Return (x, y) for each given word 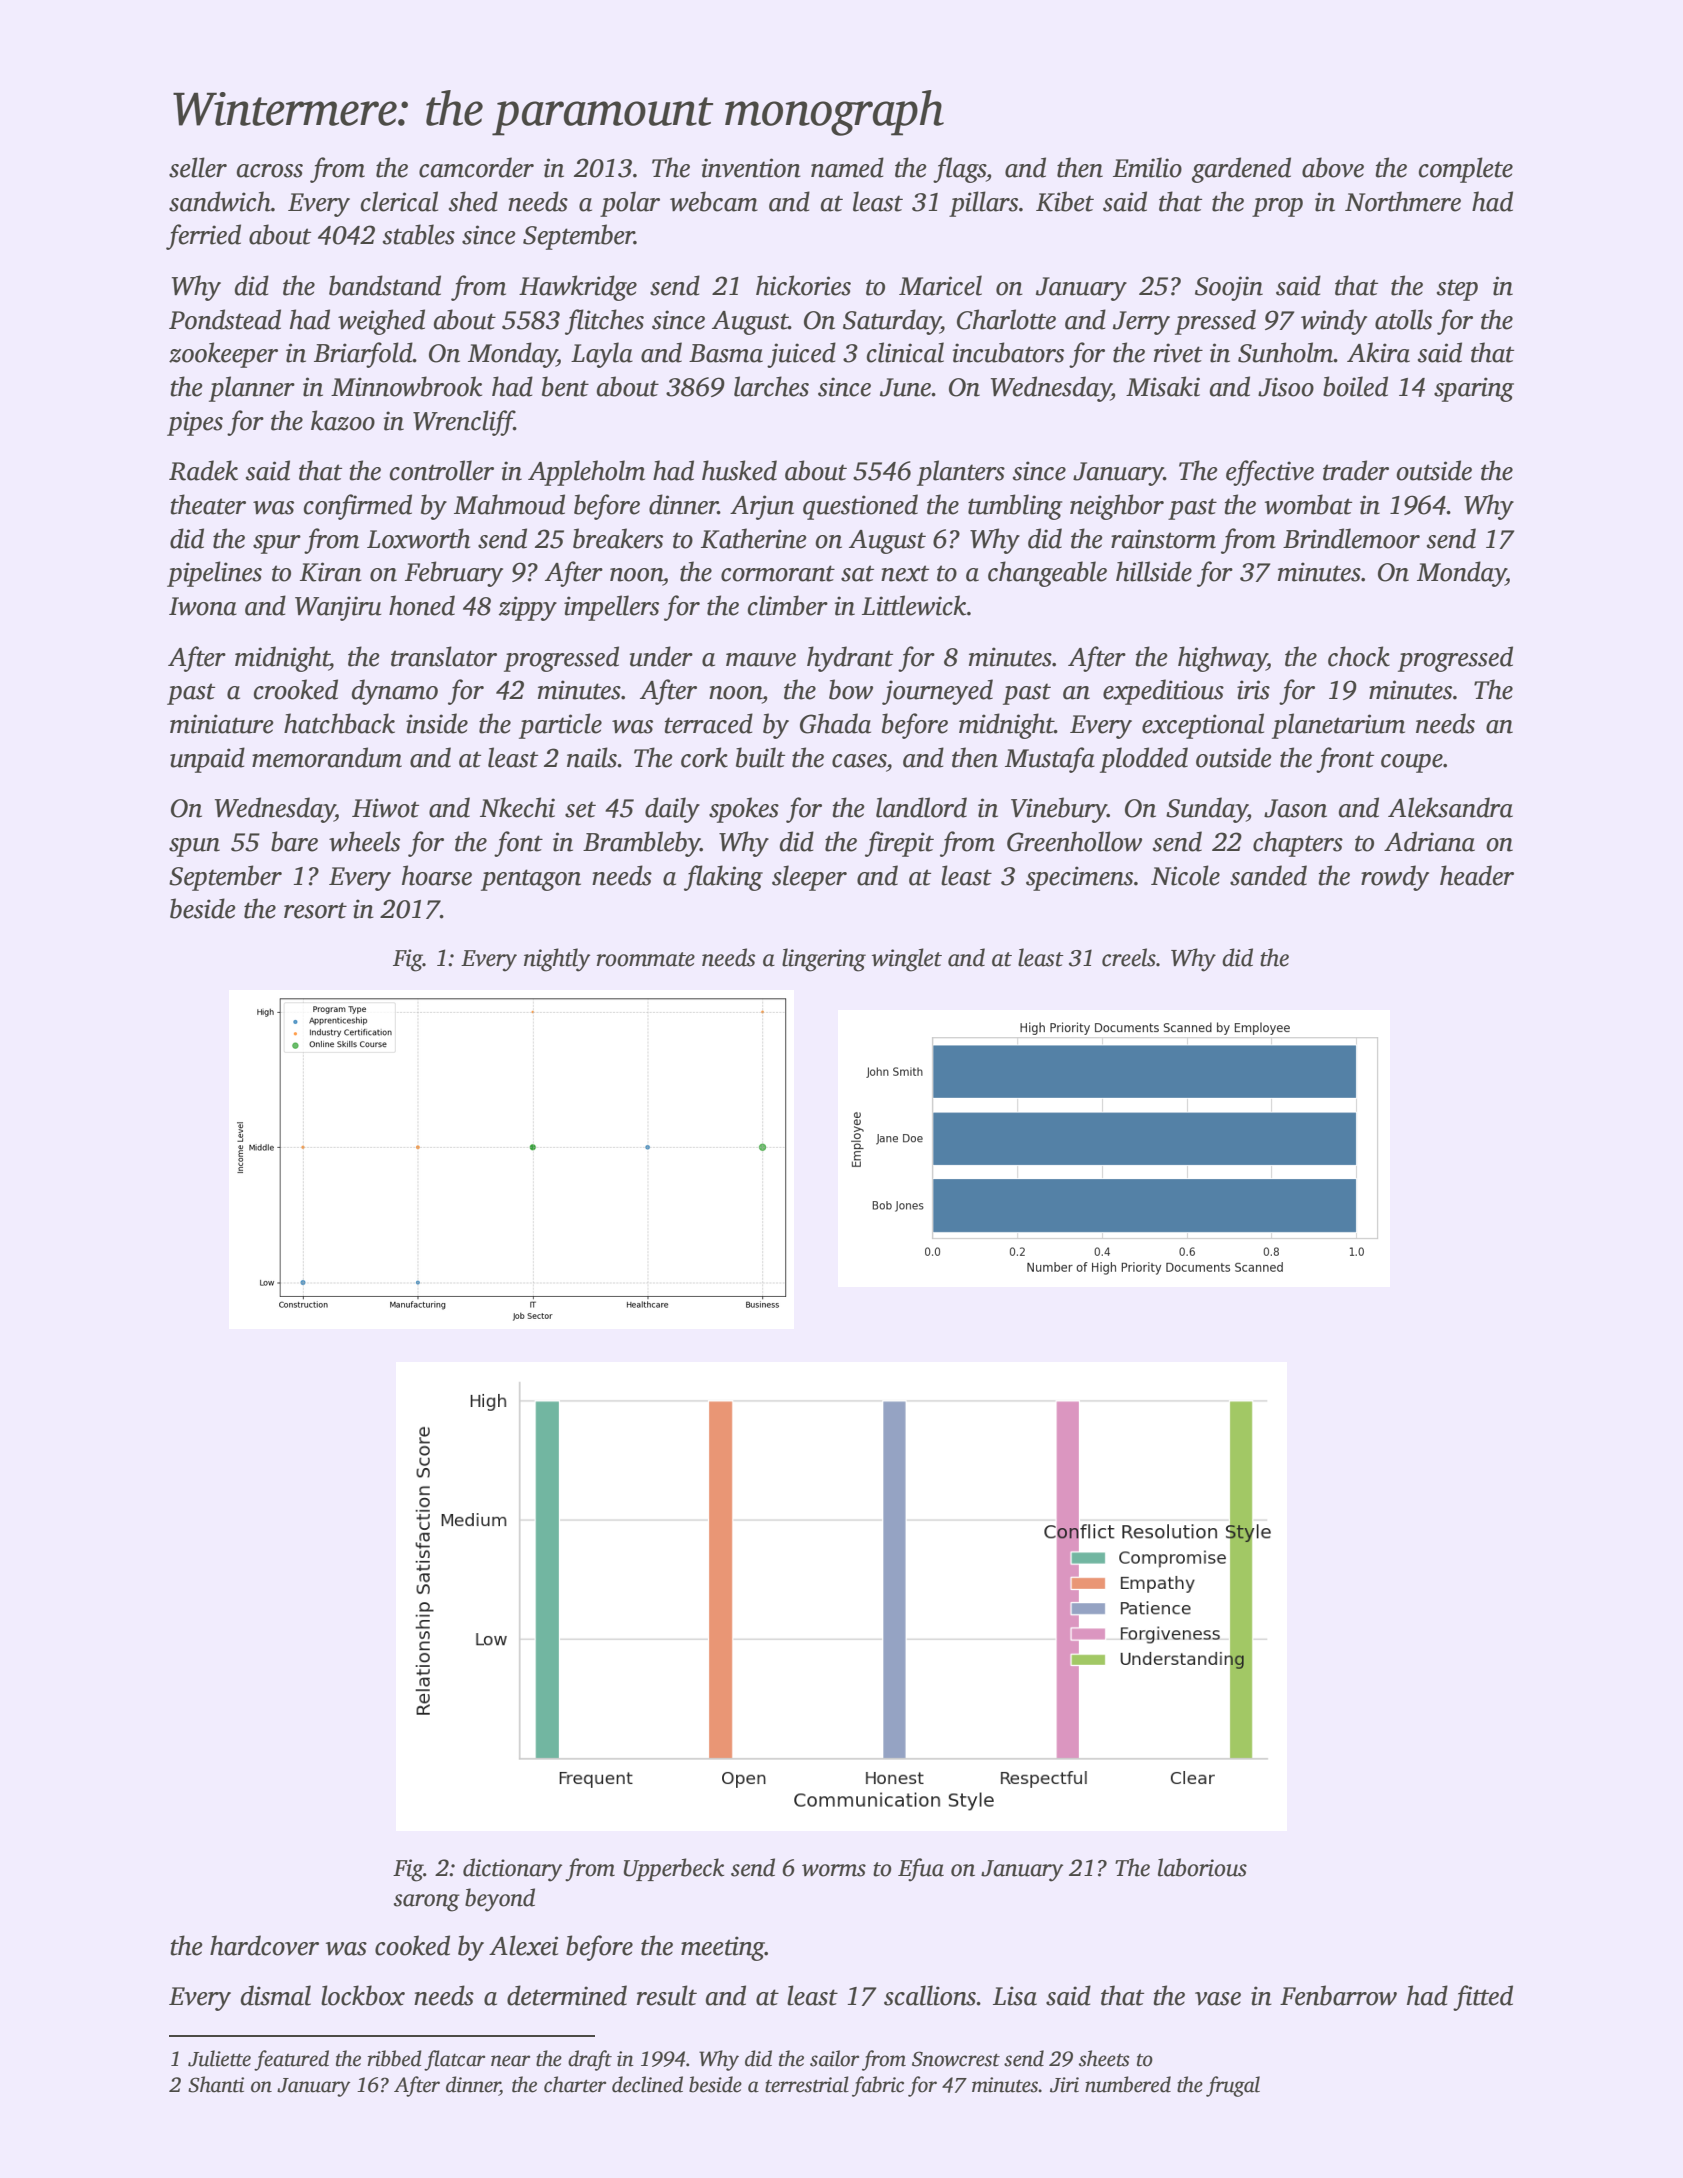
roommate (646, 959)
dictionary (512, 1870)
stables (419, 234)
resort (315, 910)
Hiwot (385, 808)
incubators (1008, 352)
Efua (921, 1870)
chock (1359, 656)
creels (1129, 957)
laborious (1202, 1867)
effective (1270, 473)
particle (560, 726)
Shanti (216, 2084)
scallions (930, 1995)
